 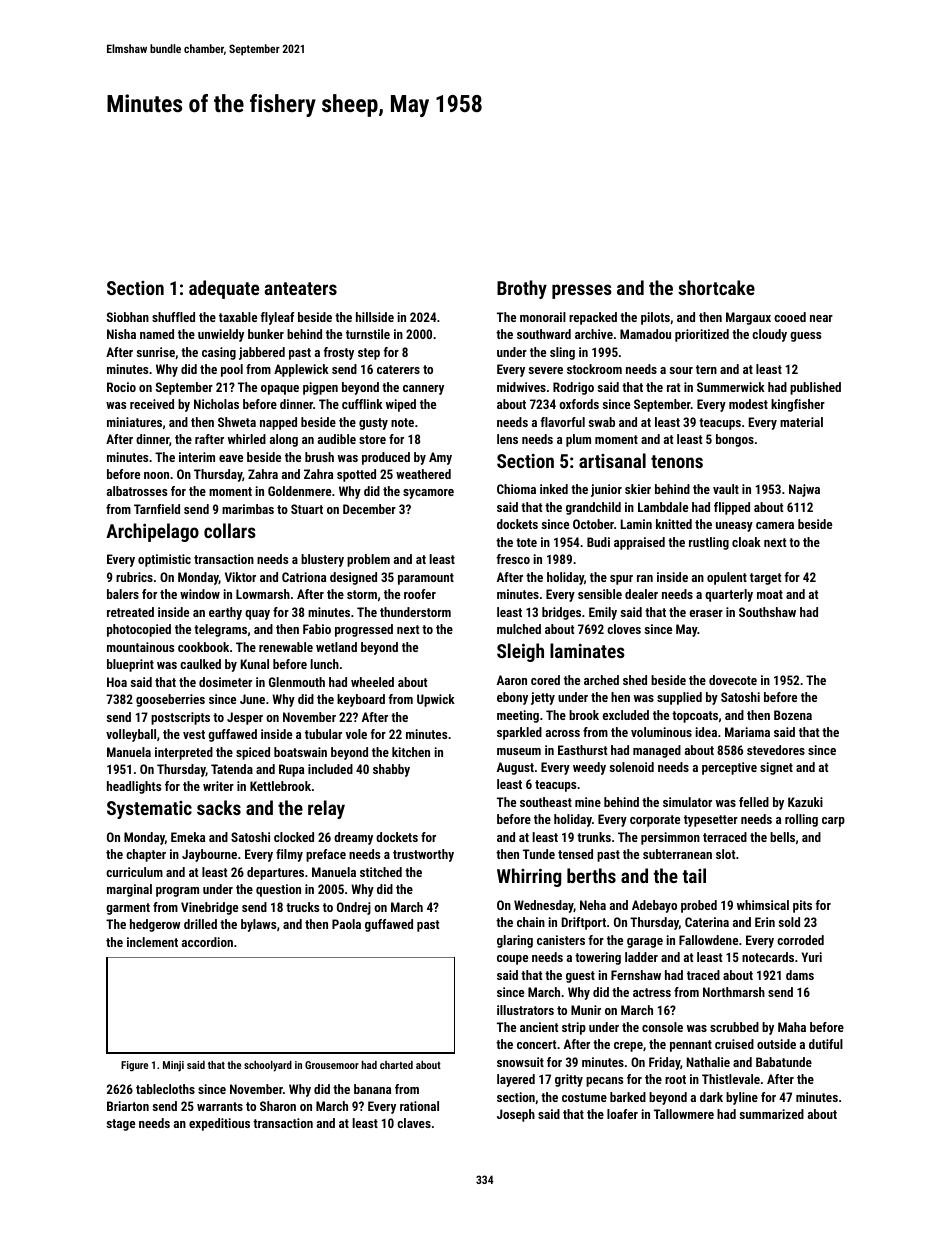 I want to click on perceptive, so click(x=729, y=768).
